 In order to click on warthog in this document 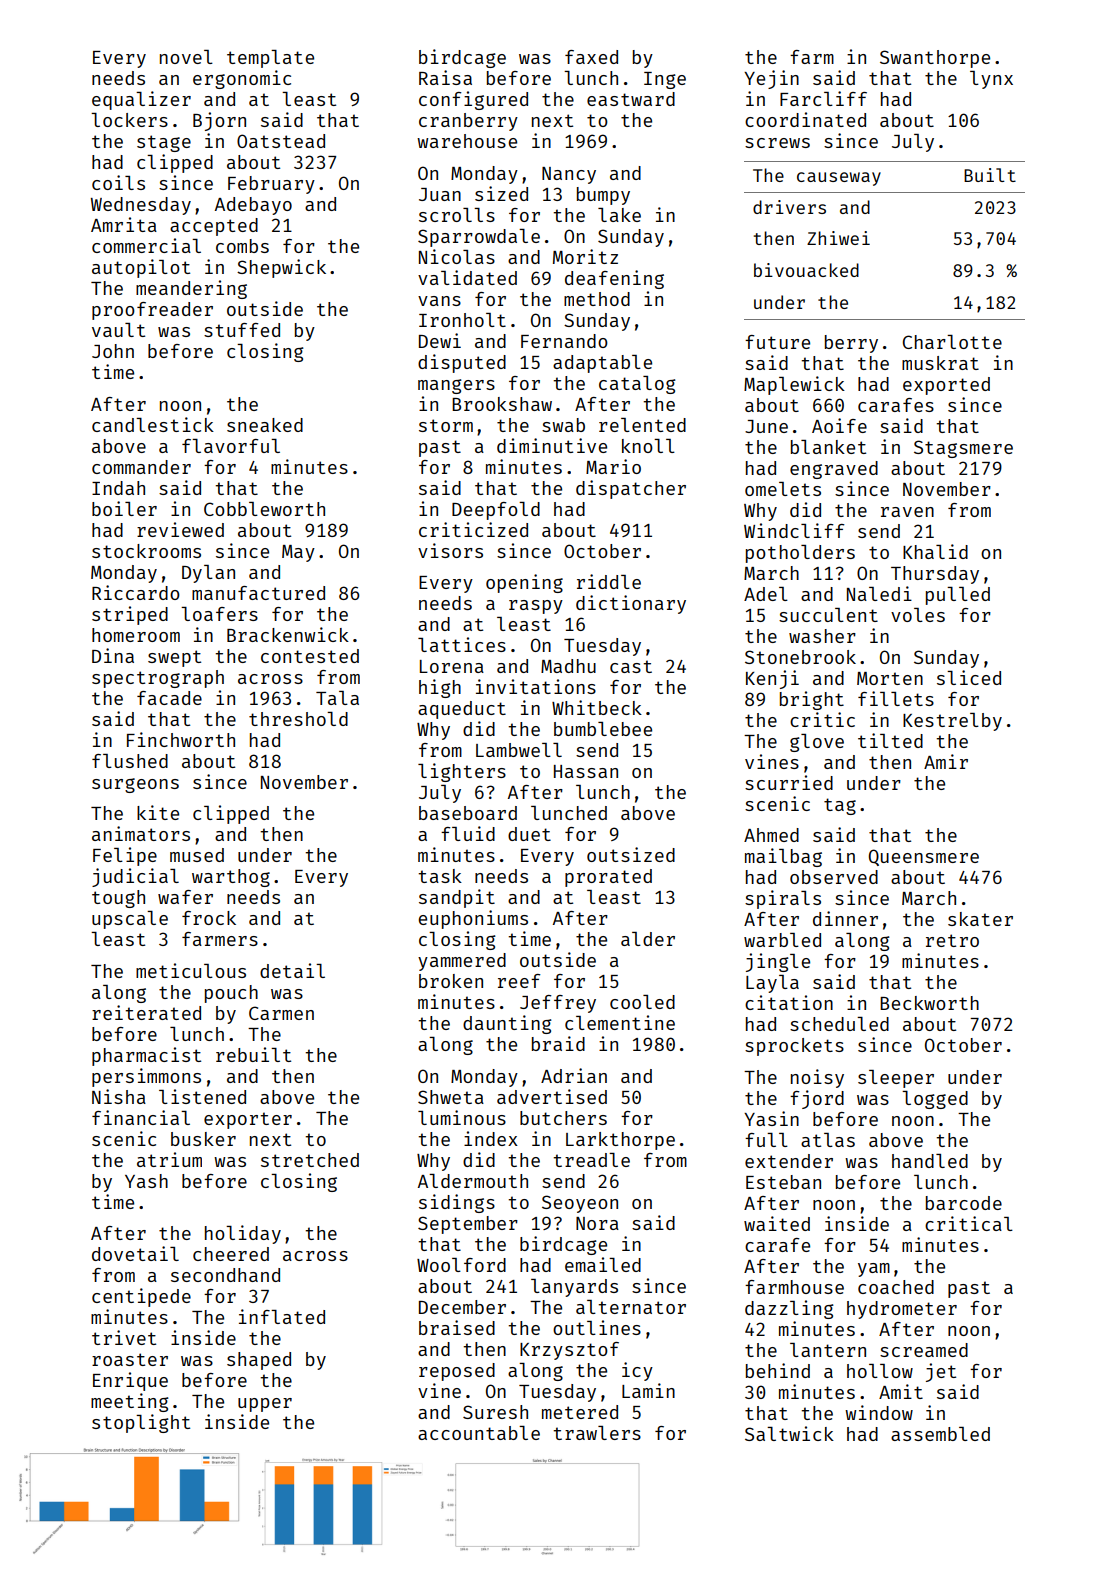, I will do `click(231, 878)`.
